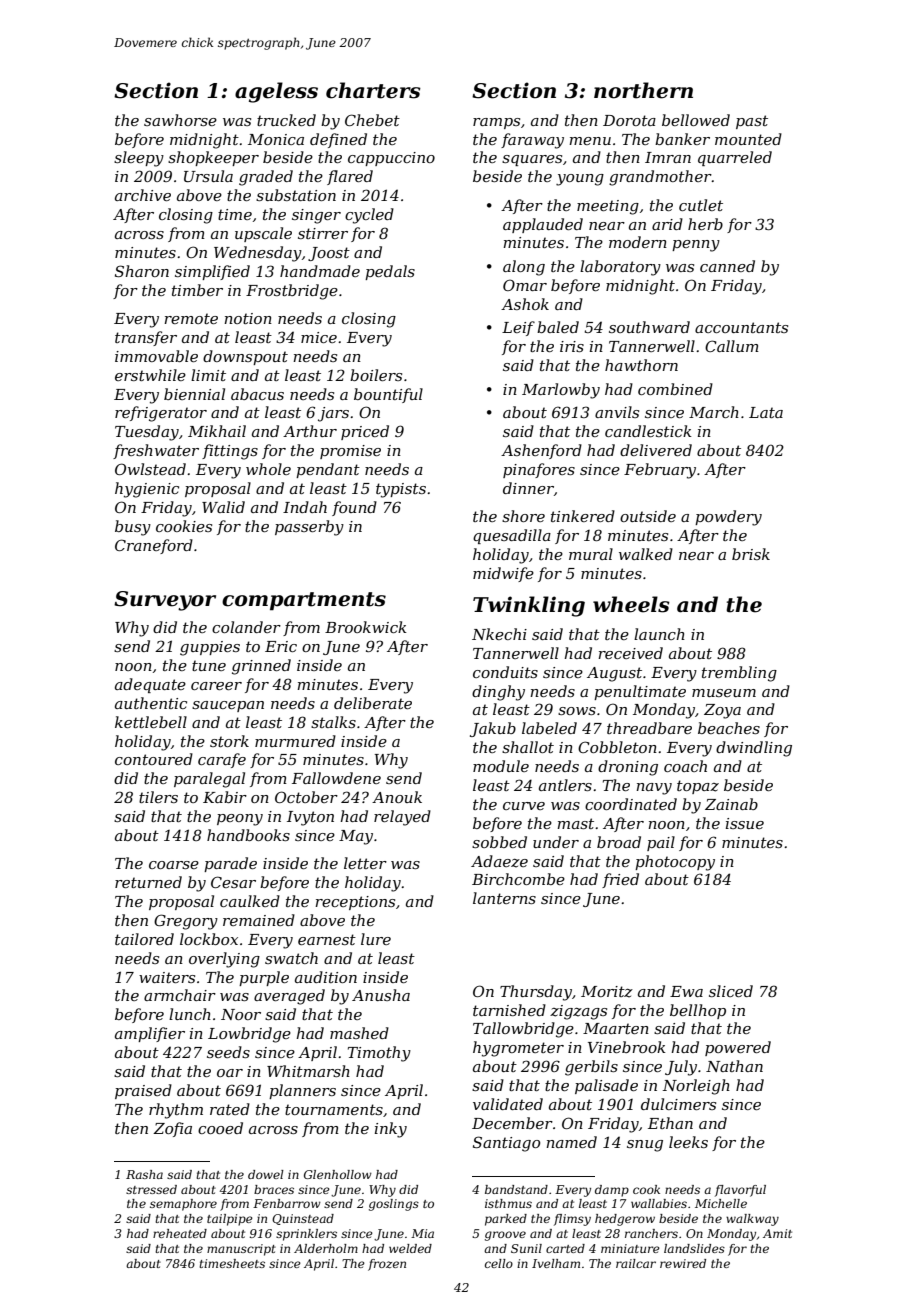  Describe the element at coordinates (230, 1220) in the page. I see `tailpipe` at that location.
